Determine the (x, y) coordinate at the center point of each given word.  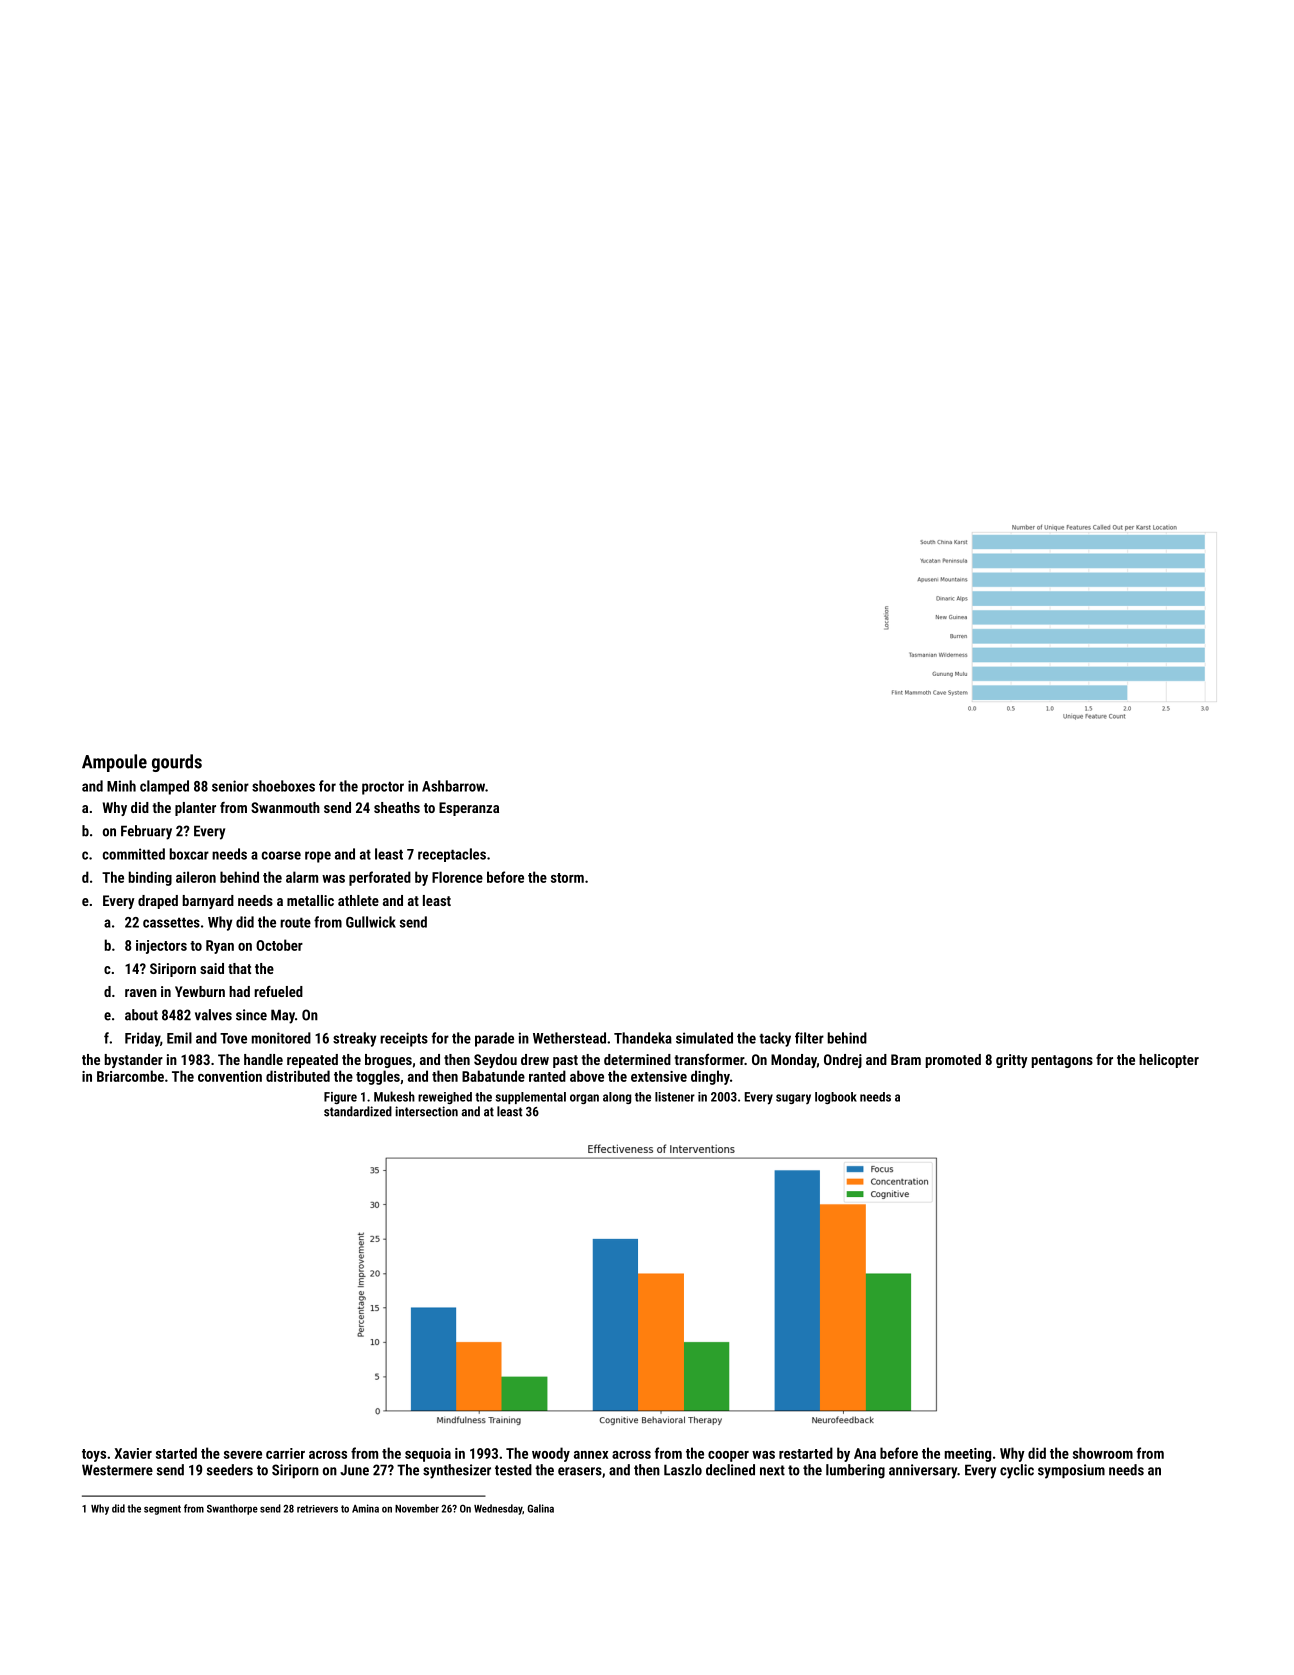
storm (567, 878)
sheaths (397, 807)
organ (584, 1099)
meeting (968, 1455)
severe (243, 1455)
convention (230, 1076)
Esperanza (469, 809)
